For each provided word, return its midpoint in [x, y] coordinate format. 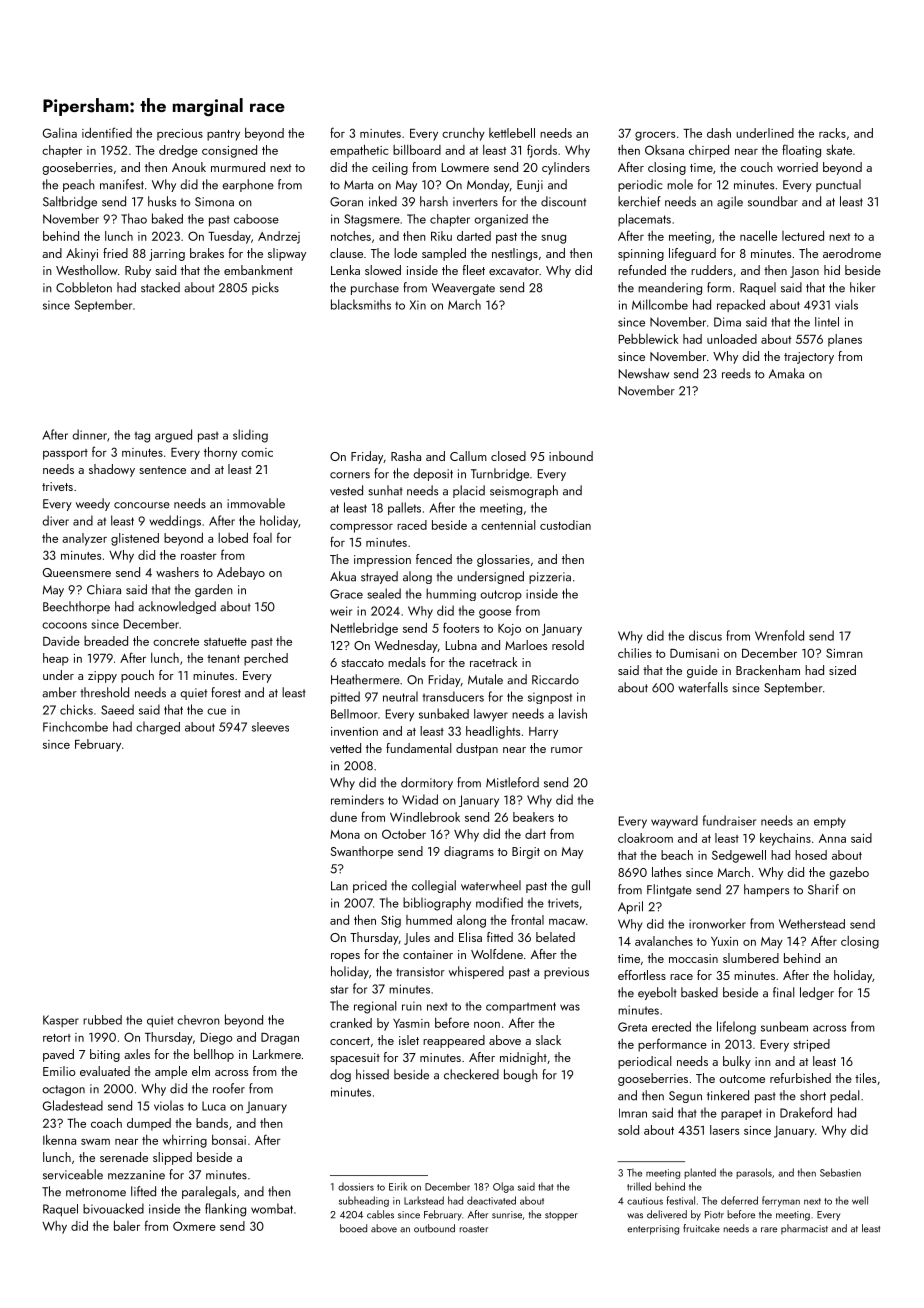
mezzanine [136, 1175]
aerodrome [852, 253]
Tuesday [229, 237]
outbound [434, 1228]
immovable [256, 503]
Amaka [786, 373]
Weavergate [463, 289]
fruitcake [701, 1228]
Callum [468, 456]
